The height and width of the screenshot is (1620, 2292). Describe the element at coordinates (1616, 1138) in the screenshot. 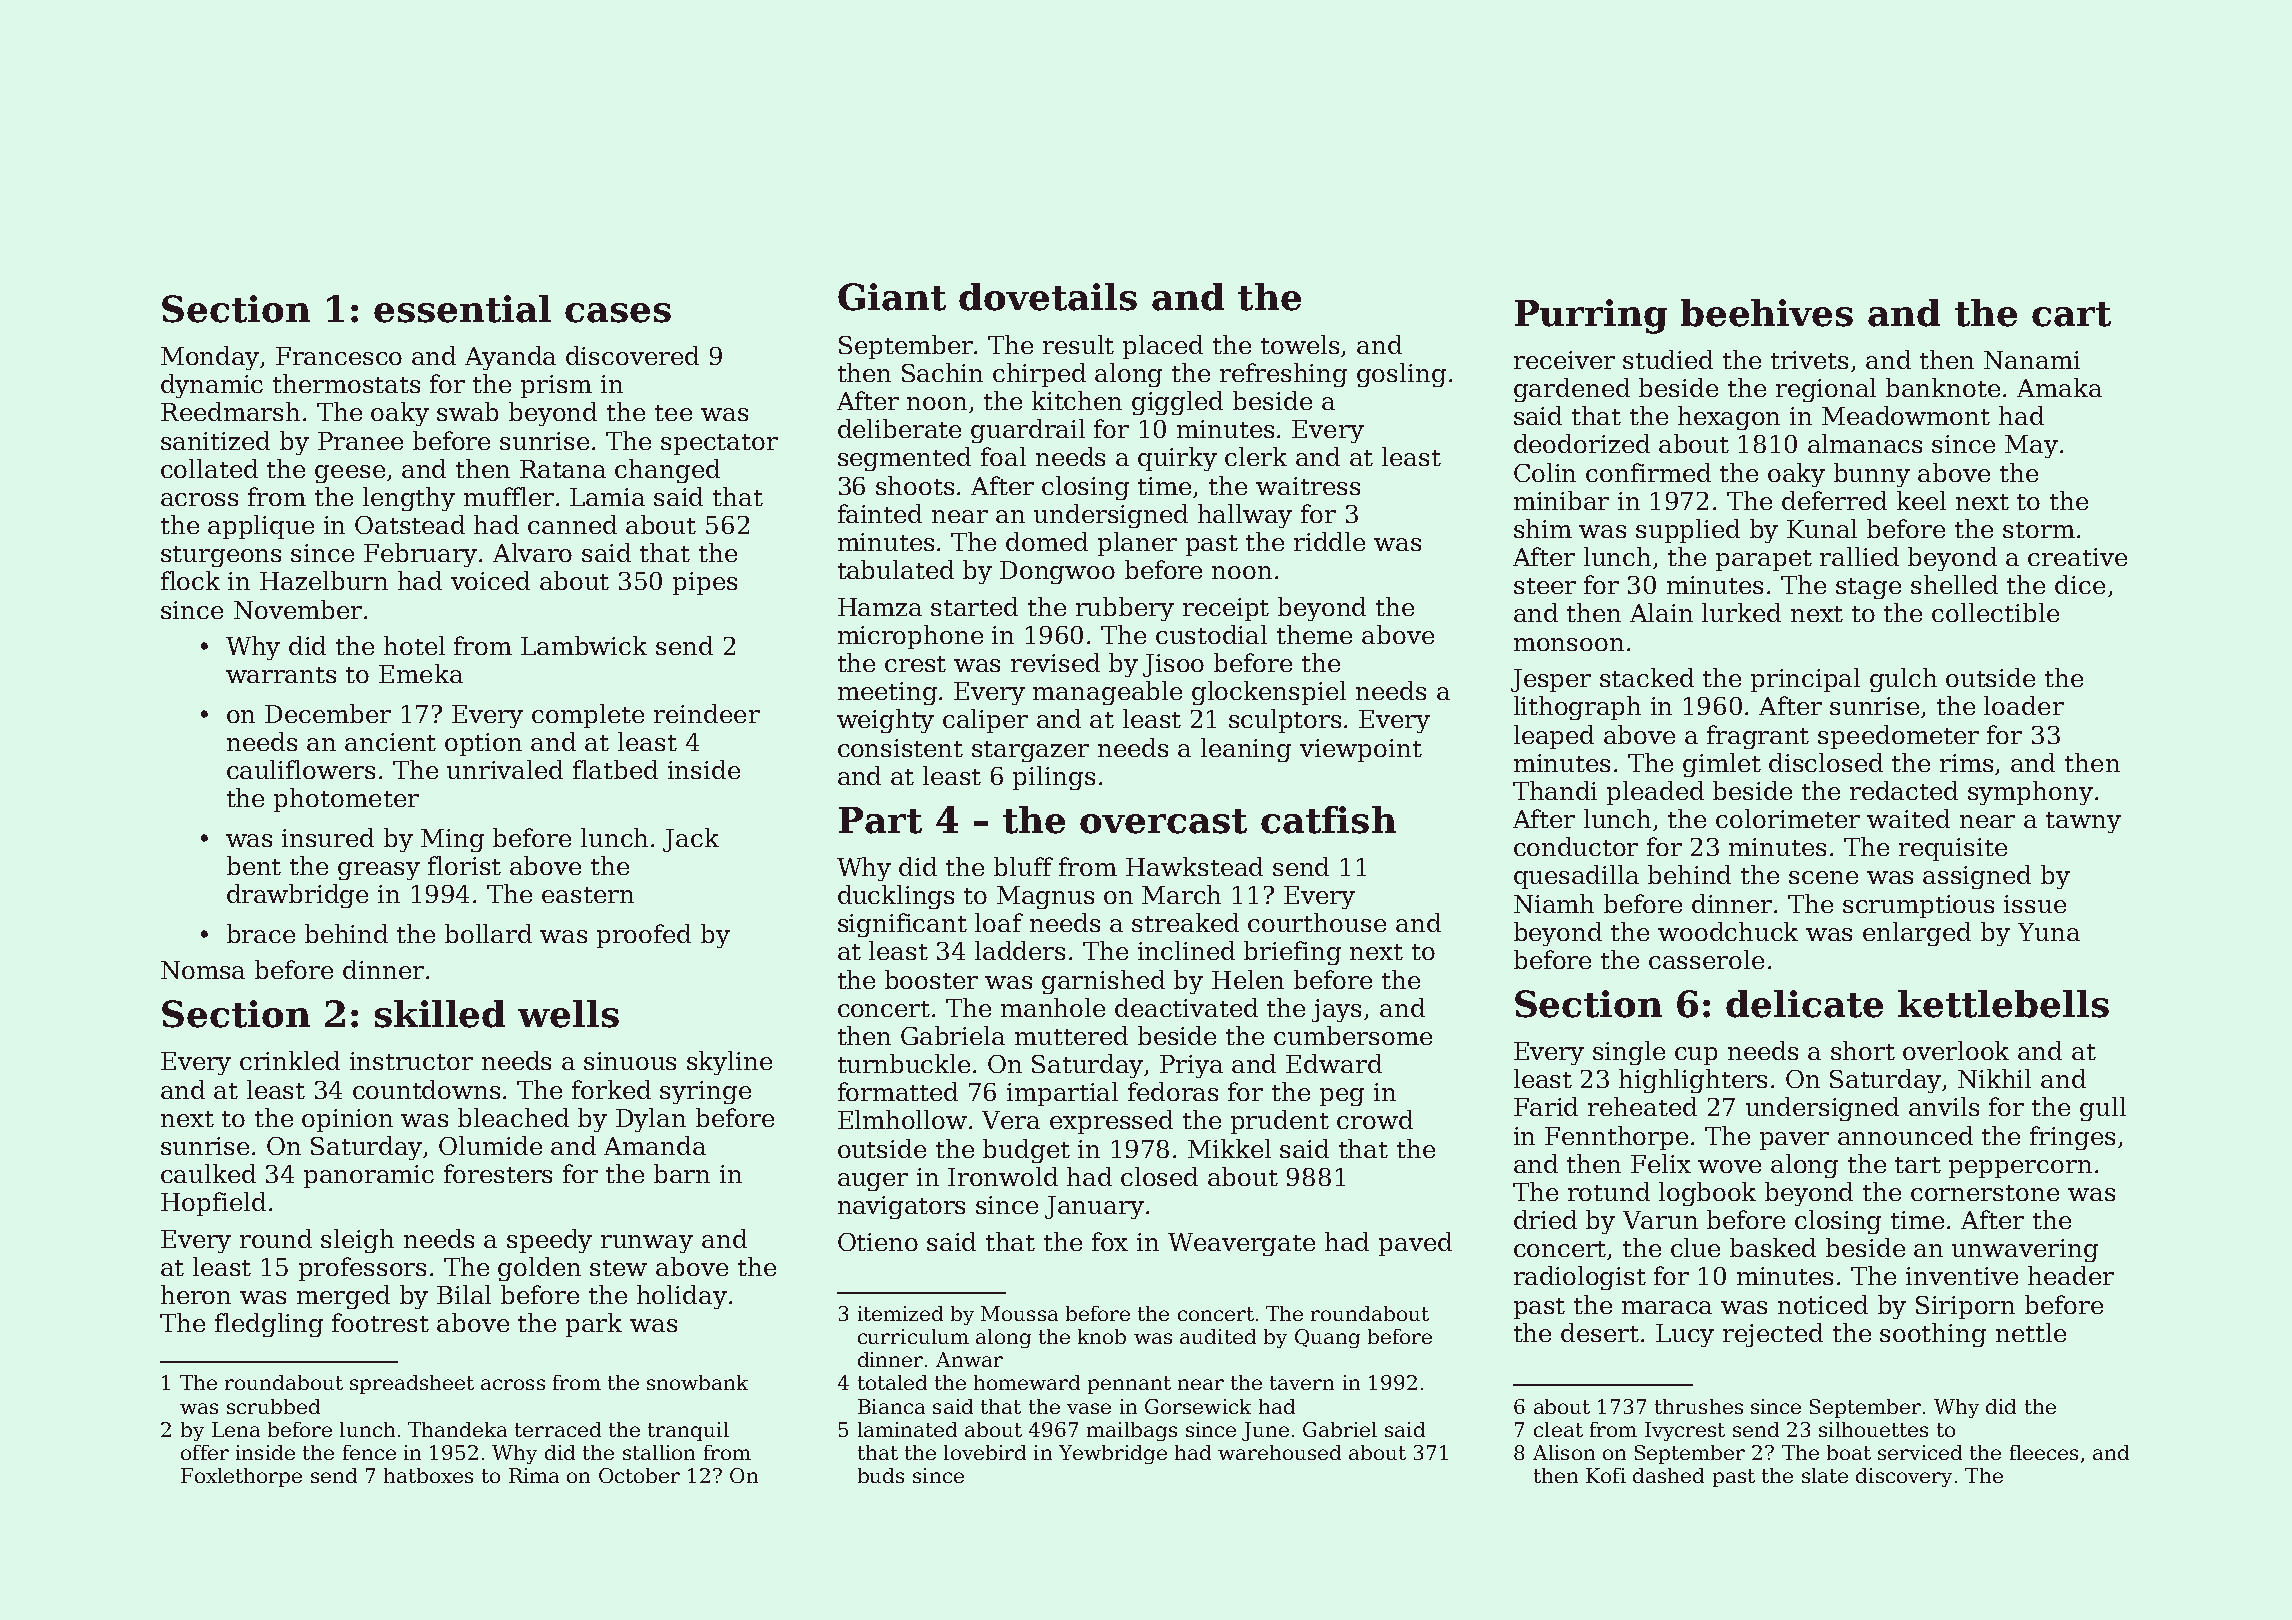

I see `Fennthorpe` at that location.
